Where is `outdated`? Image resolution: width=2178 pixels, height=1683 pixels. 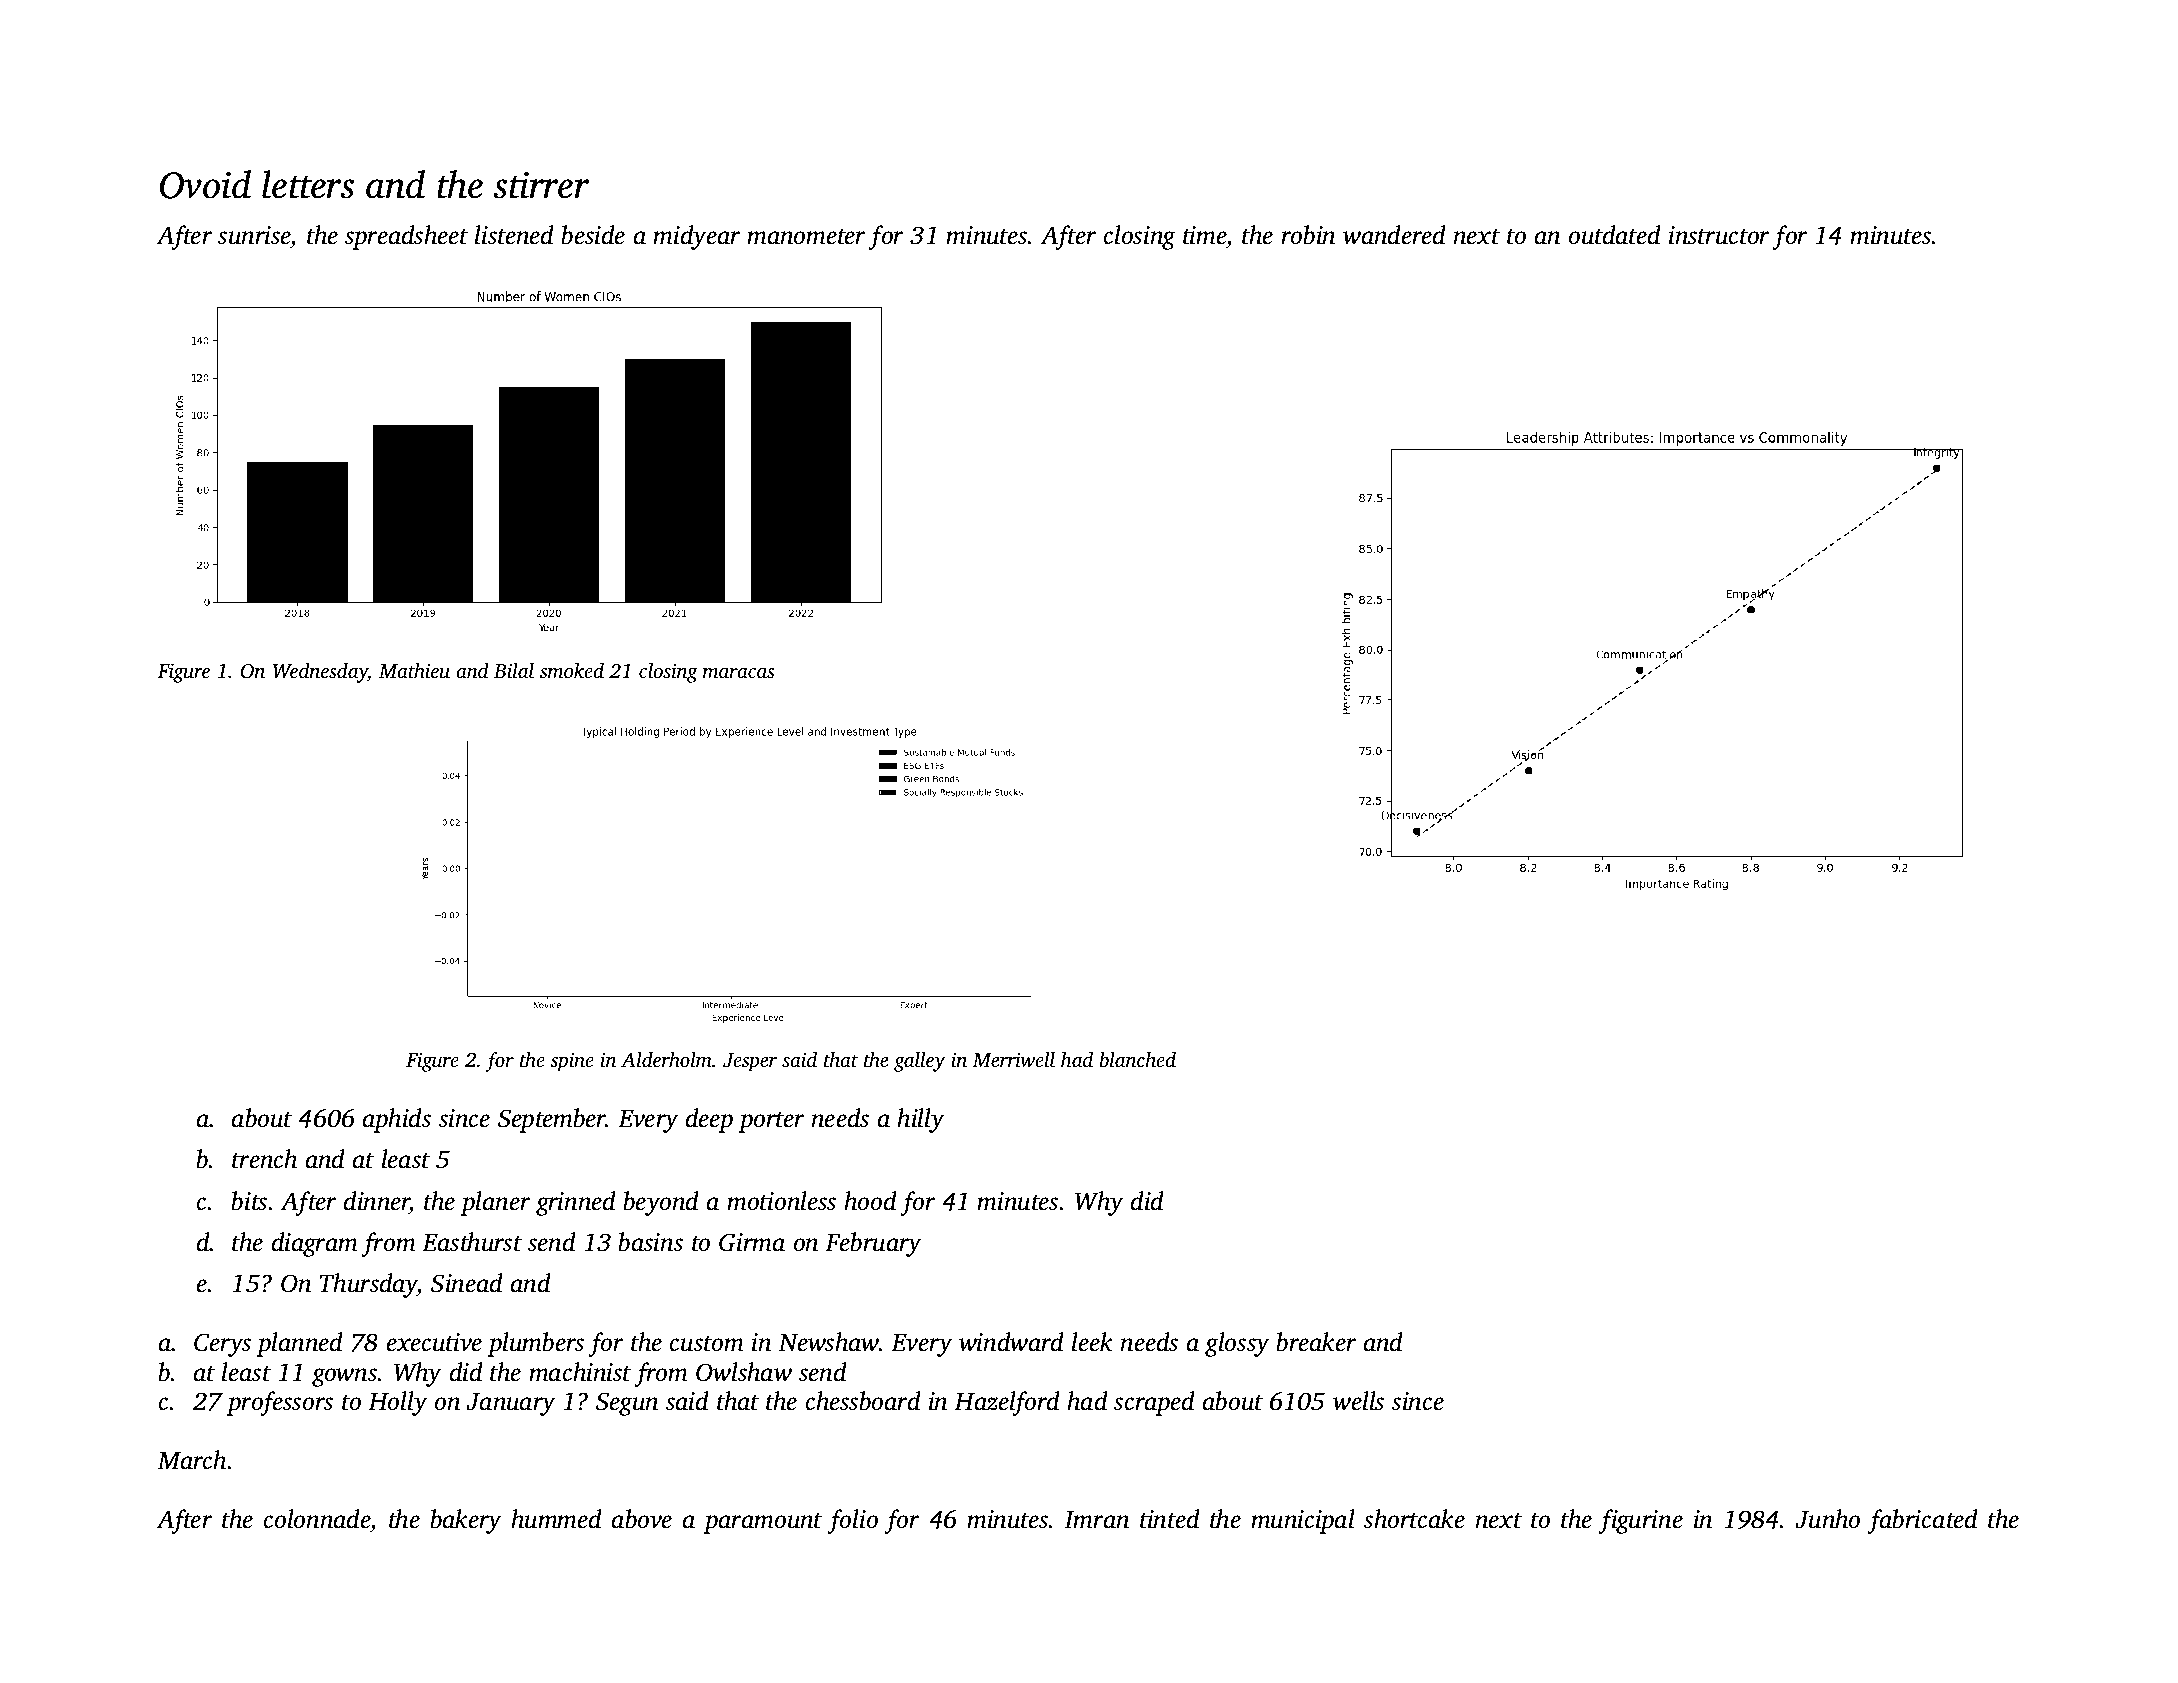 outdated is located at coordinates (1615, 235).
